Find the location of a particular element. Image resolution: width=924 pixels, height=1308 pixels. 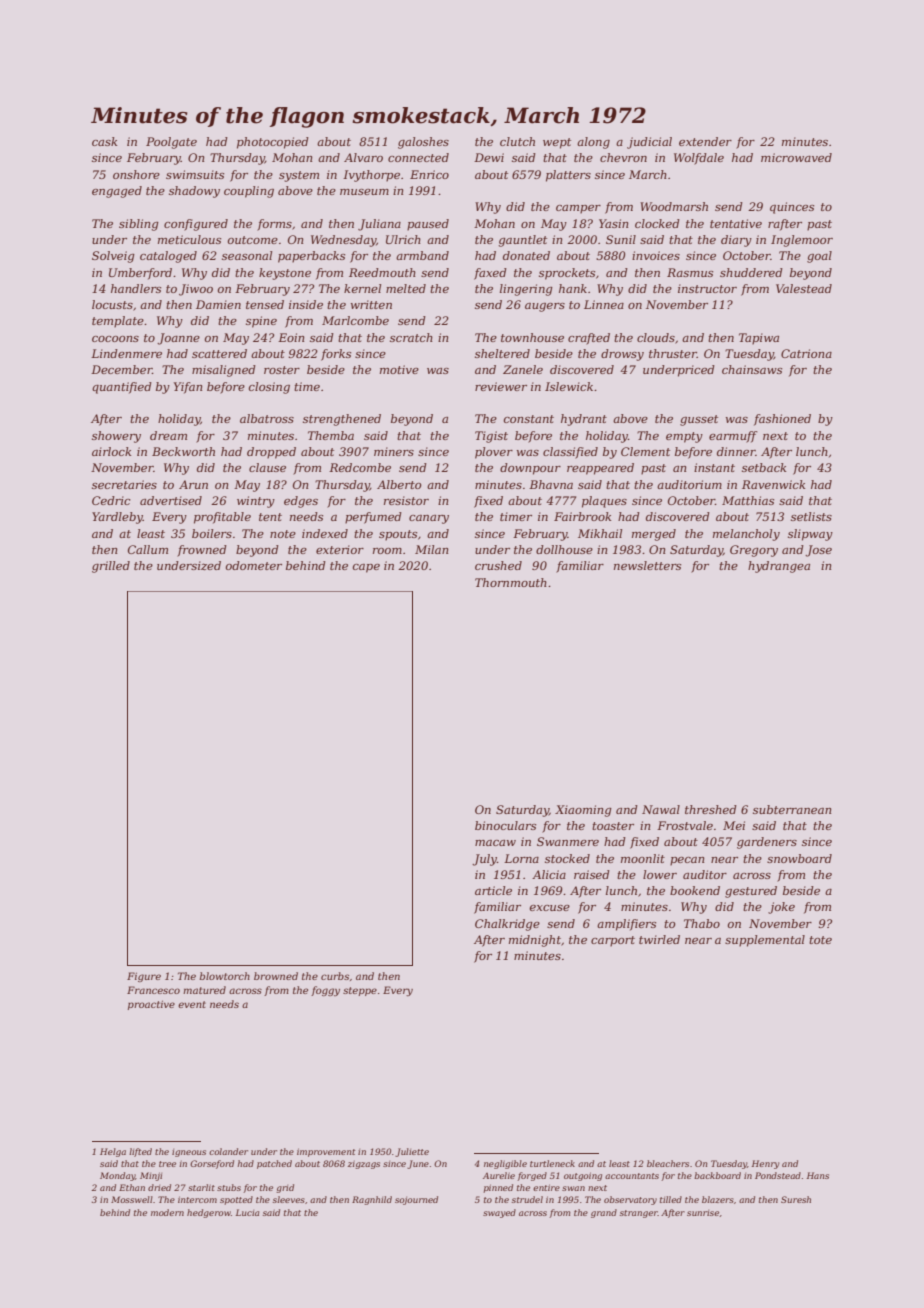

negligible is located at coordinates (505, 1164).
